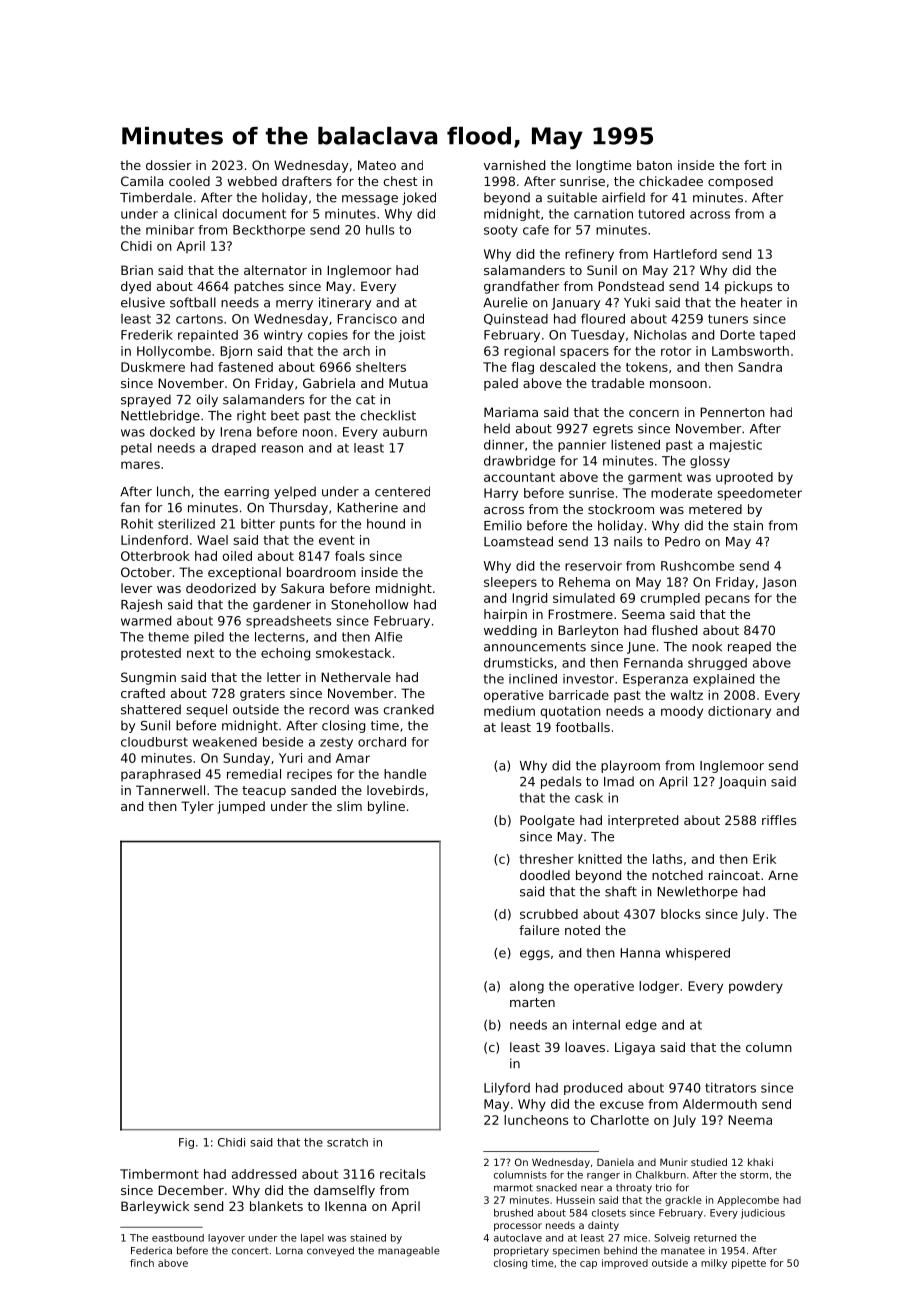 Image resolution: width=924 pixels, height=1308 pixels. What do you see at coordinates (283, 742) in the document?
I see `beside` at bounding box center [283, 742].
